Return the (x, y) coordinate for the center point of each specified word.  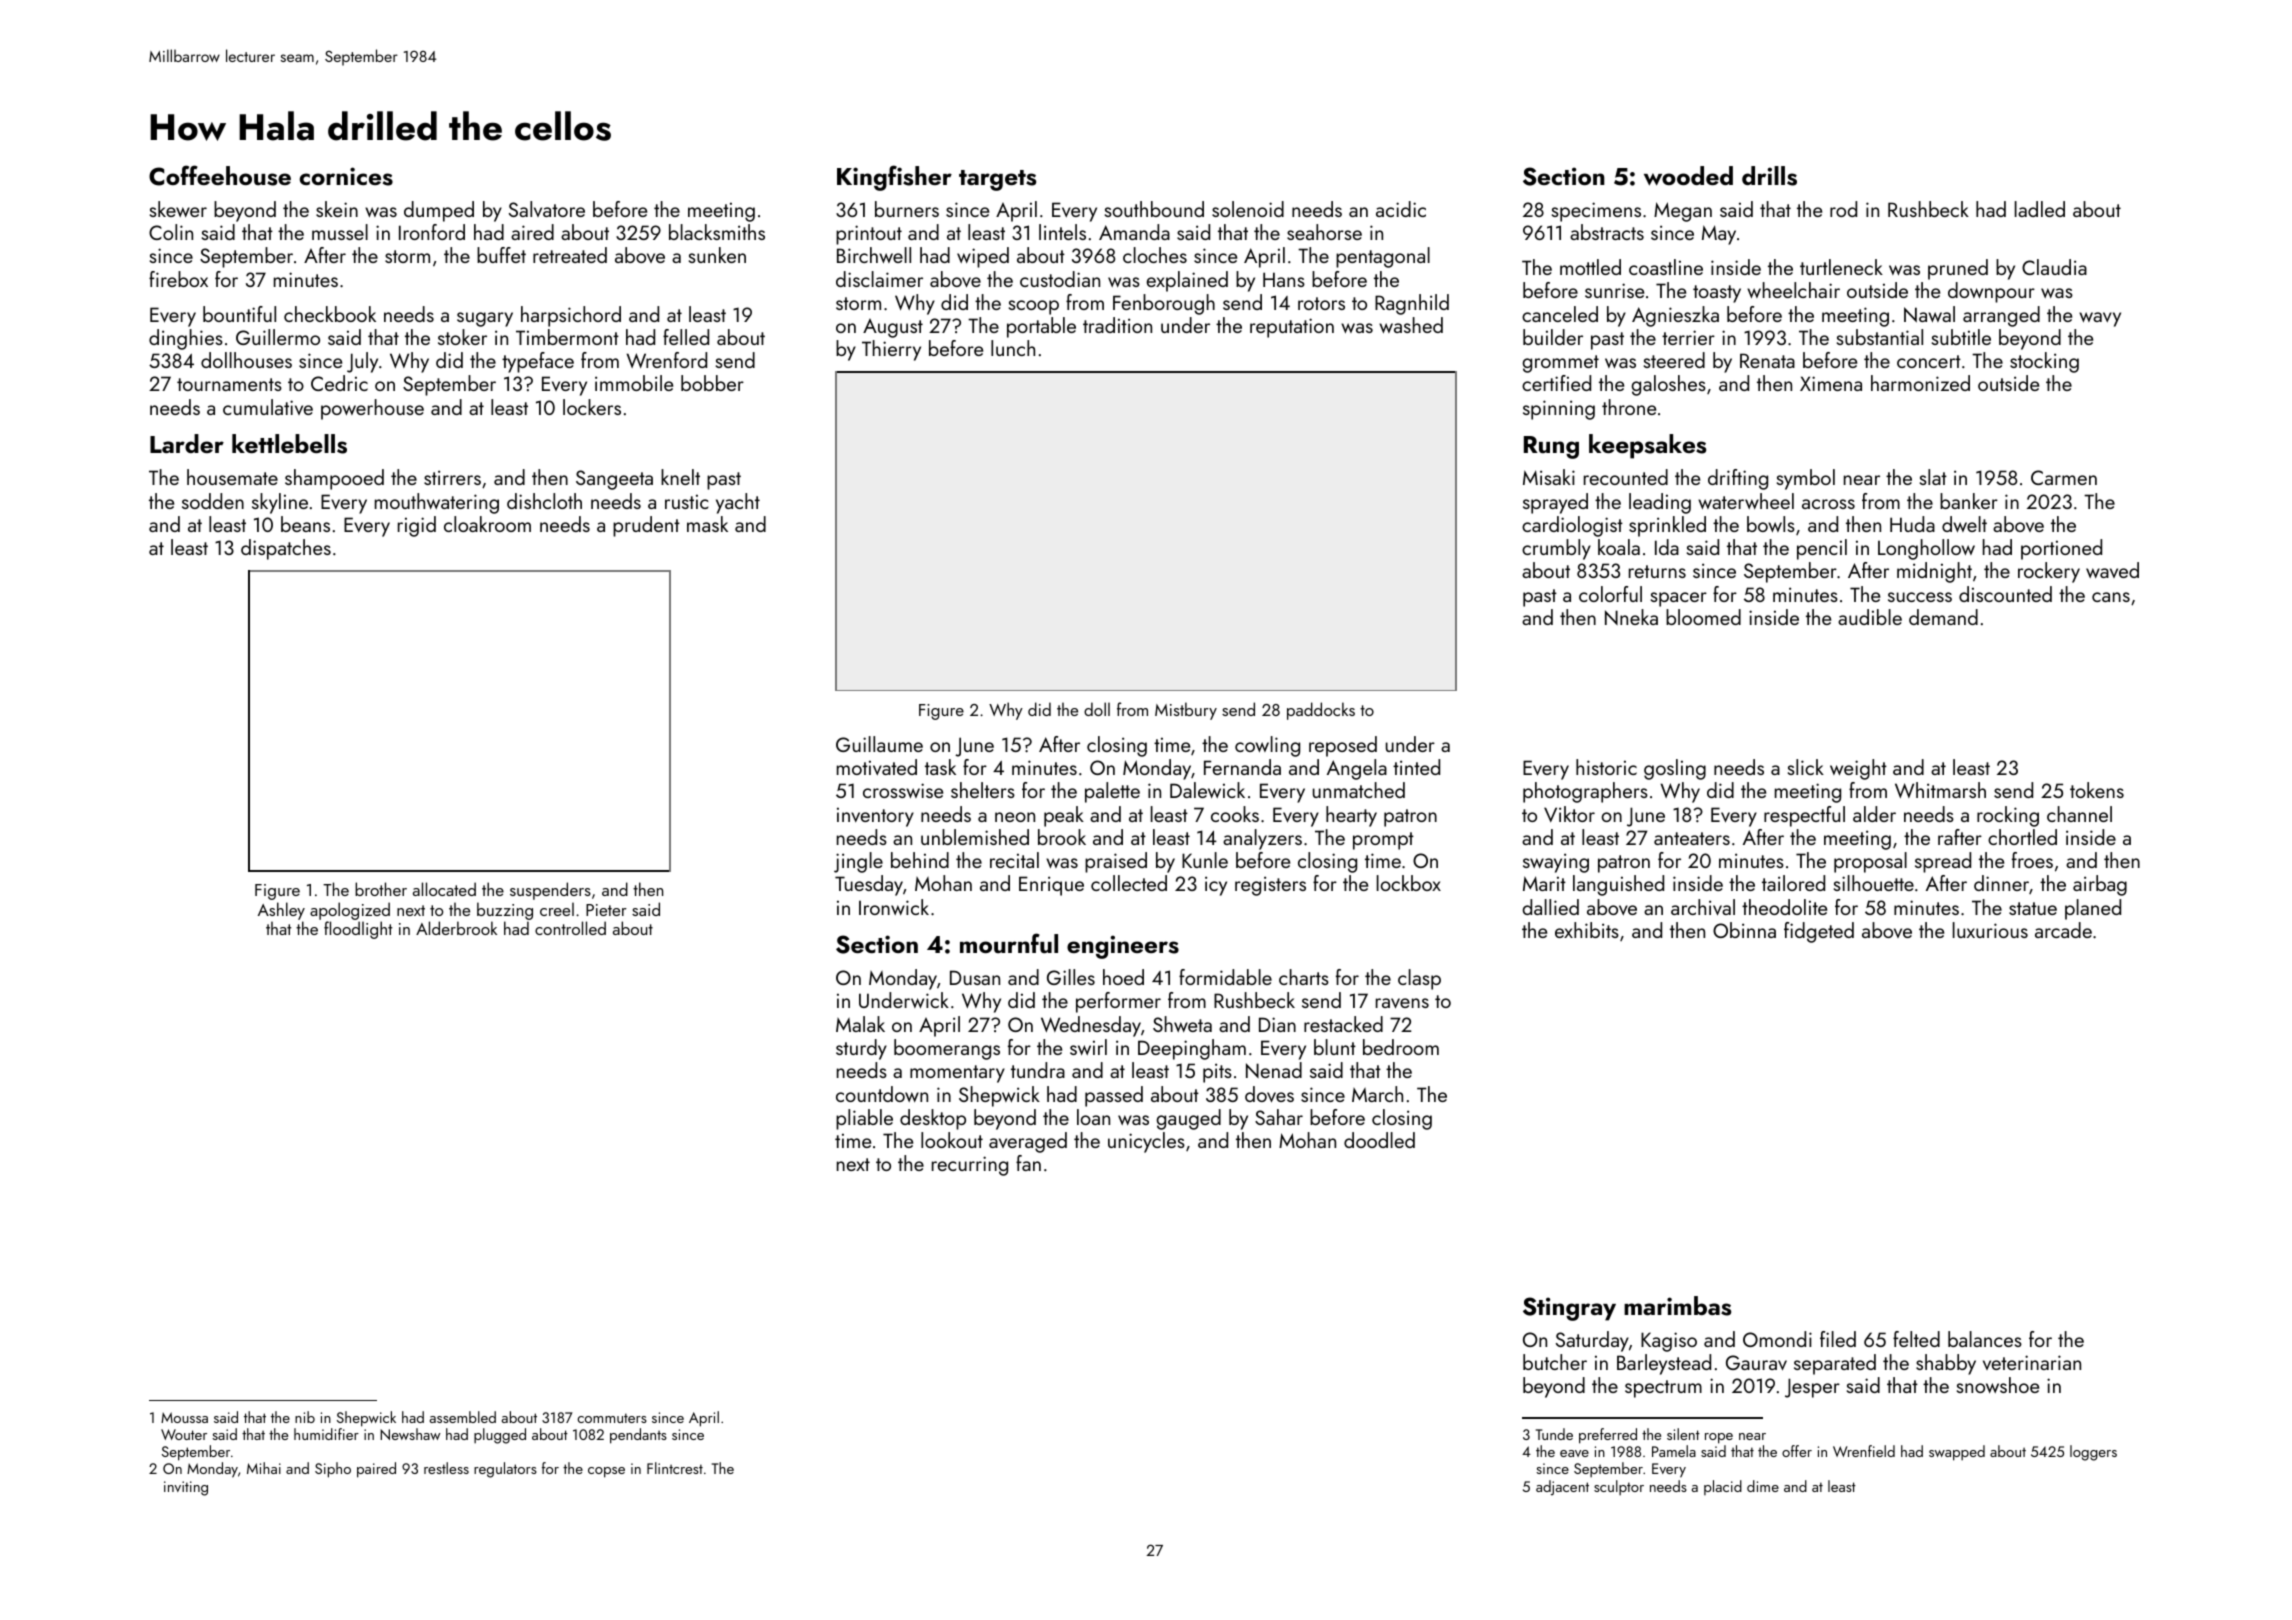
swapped (1957, 1453)
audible (1870, 617)
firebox (178, 279)
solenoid (1248, 209)
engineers (1123, 947)
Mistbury (1186, 711)
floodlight (358, 930)
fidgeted (1819, 932)
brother (381, 889)
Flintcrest (675, 1468)
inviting (186, 1488)
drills (1769, 176)
